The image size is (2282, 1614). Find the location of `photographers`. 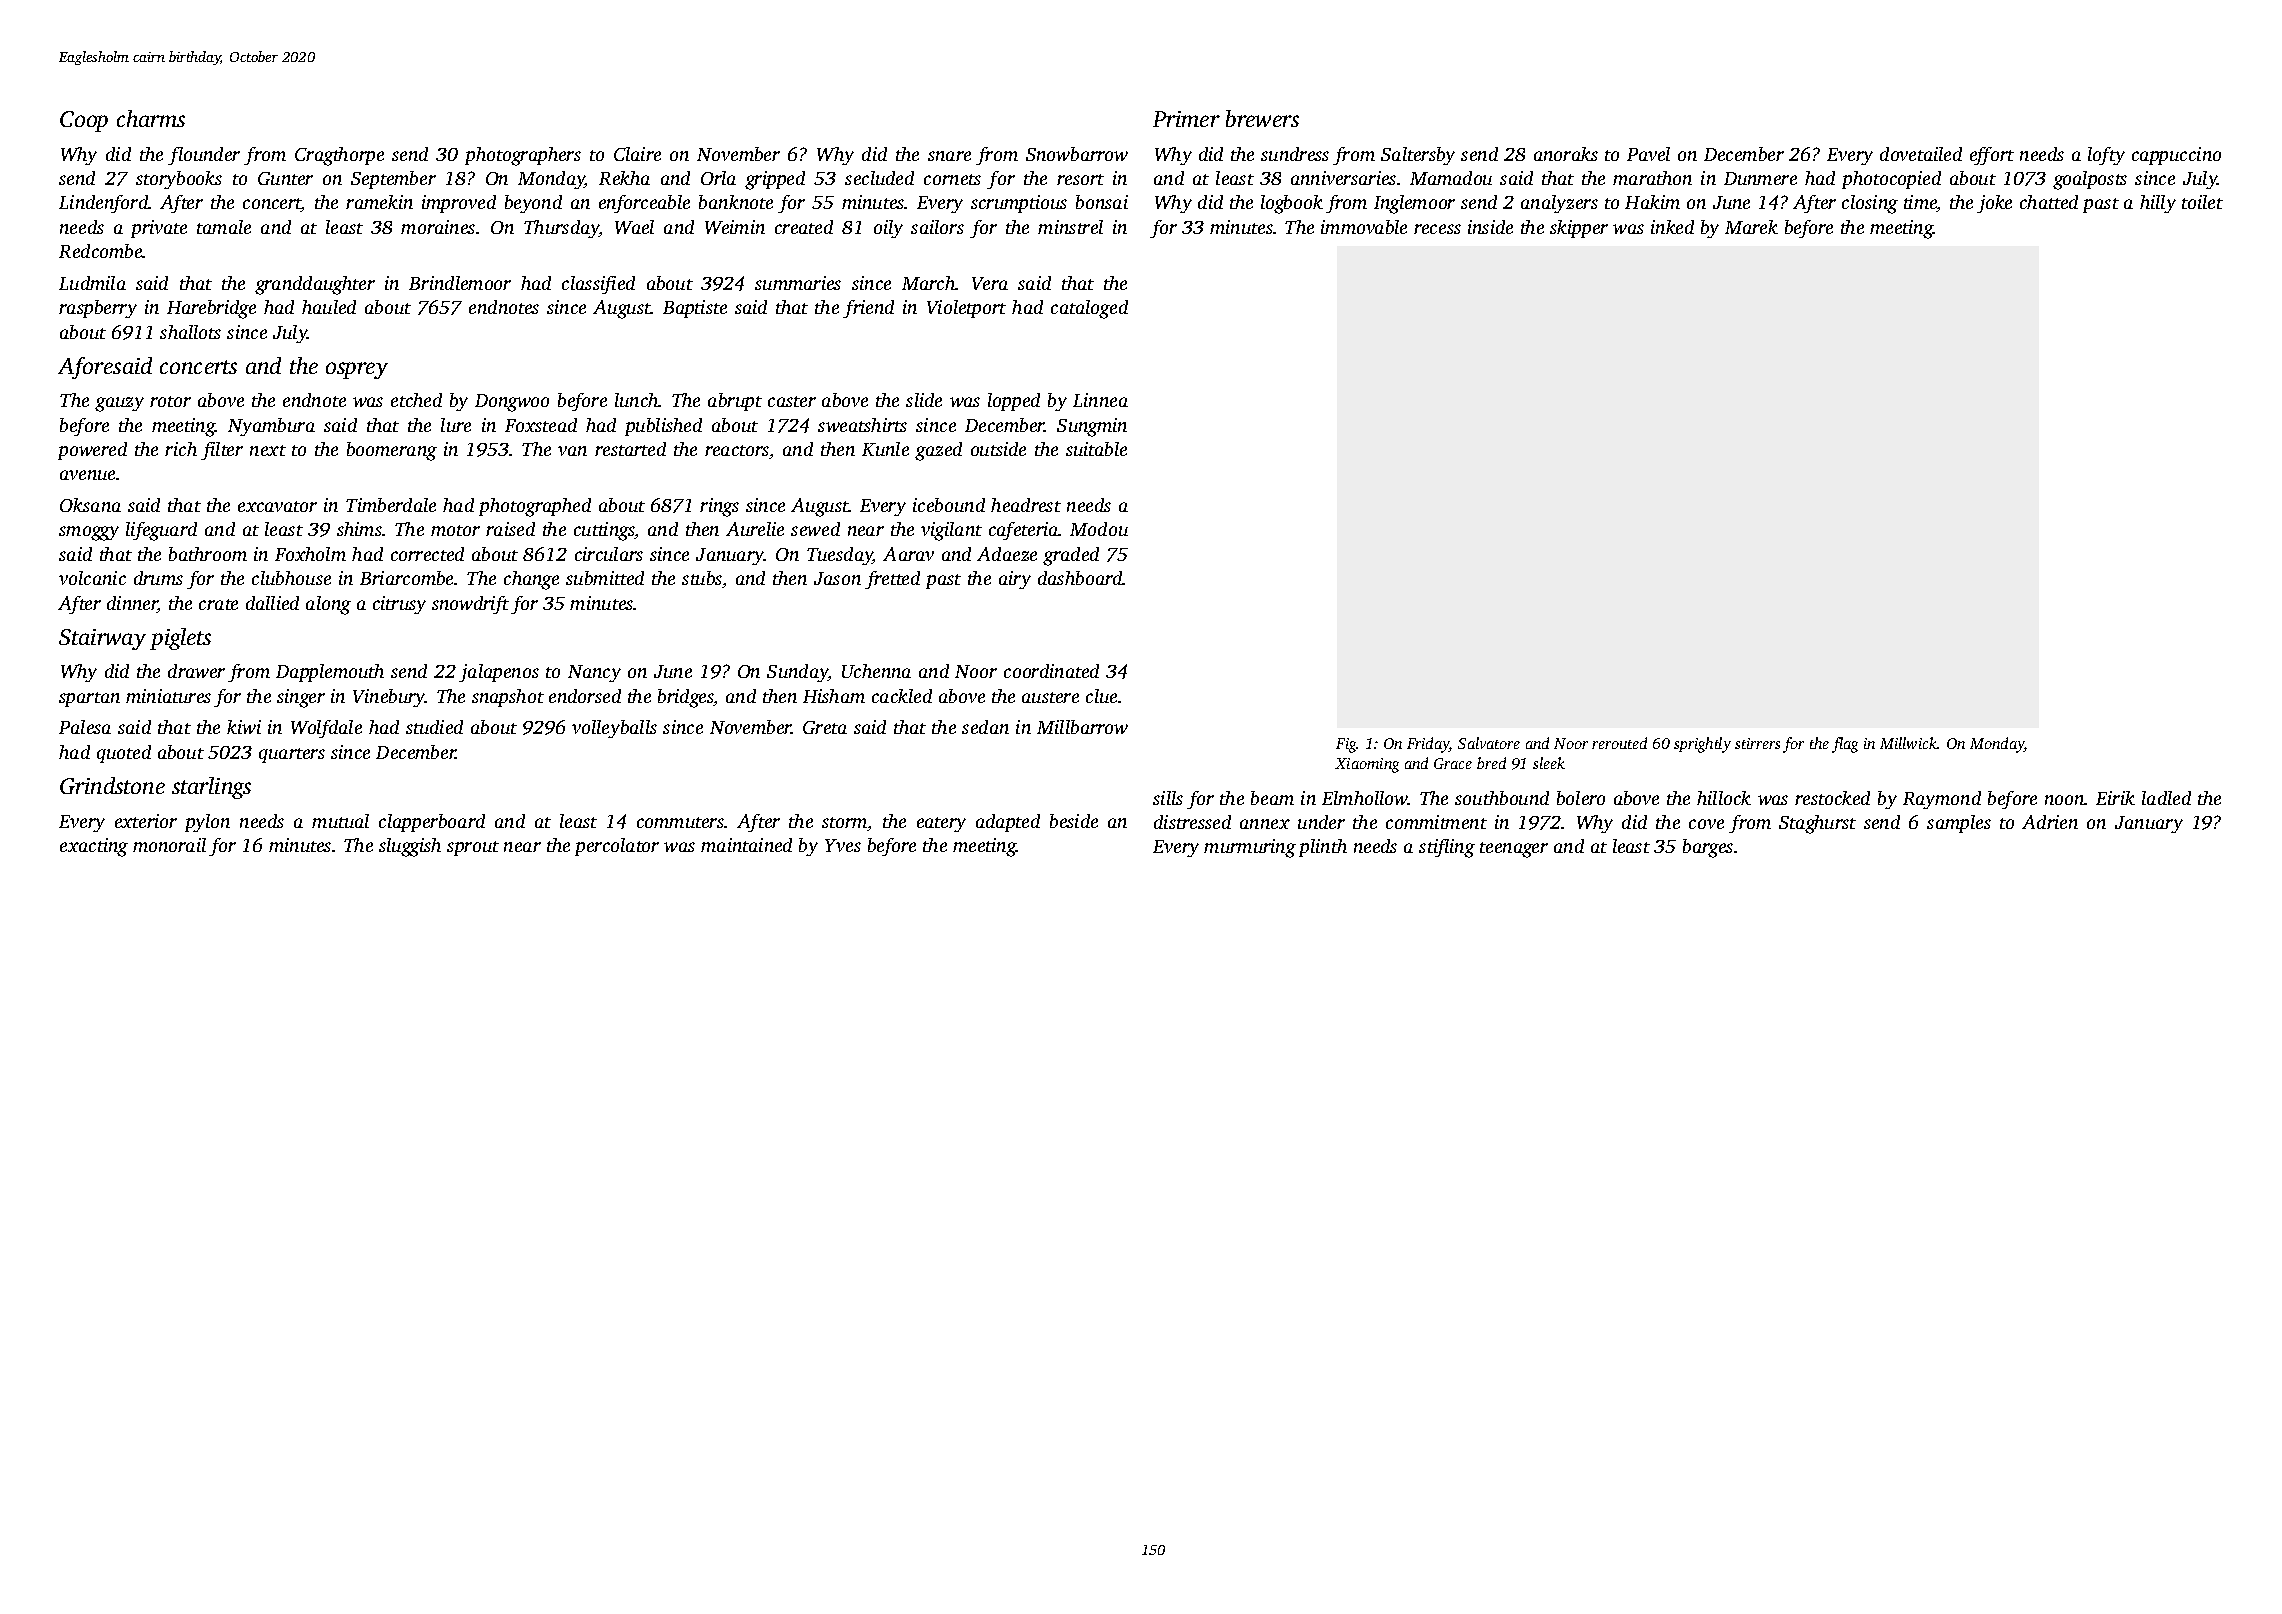

photographers is located at coordinates (523, 156).
